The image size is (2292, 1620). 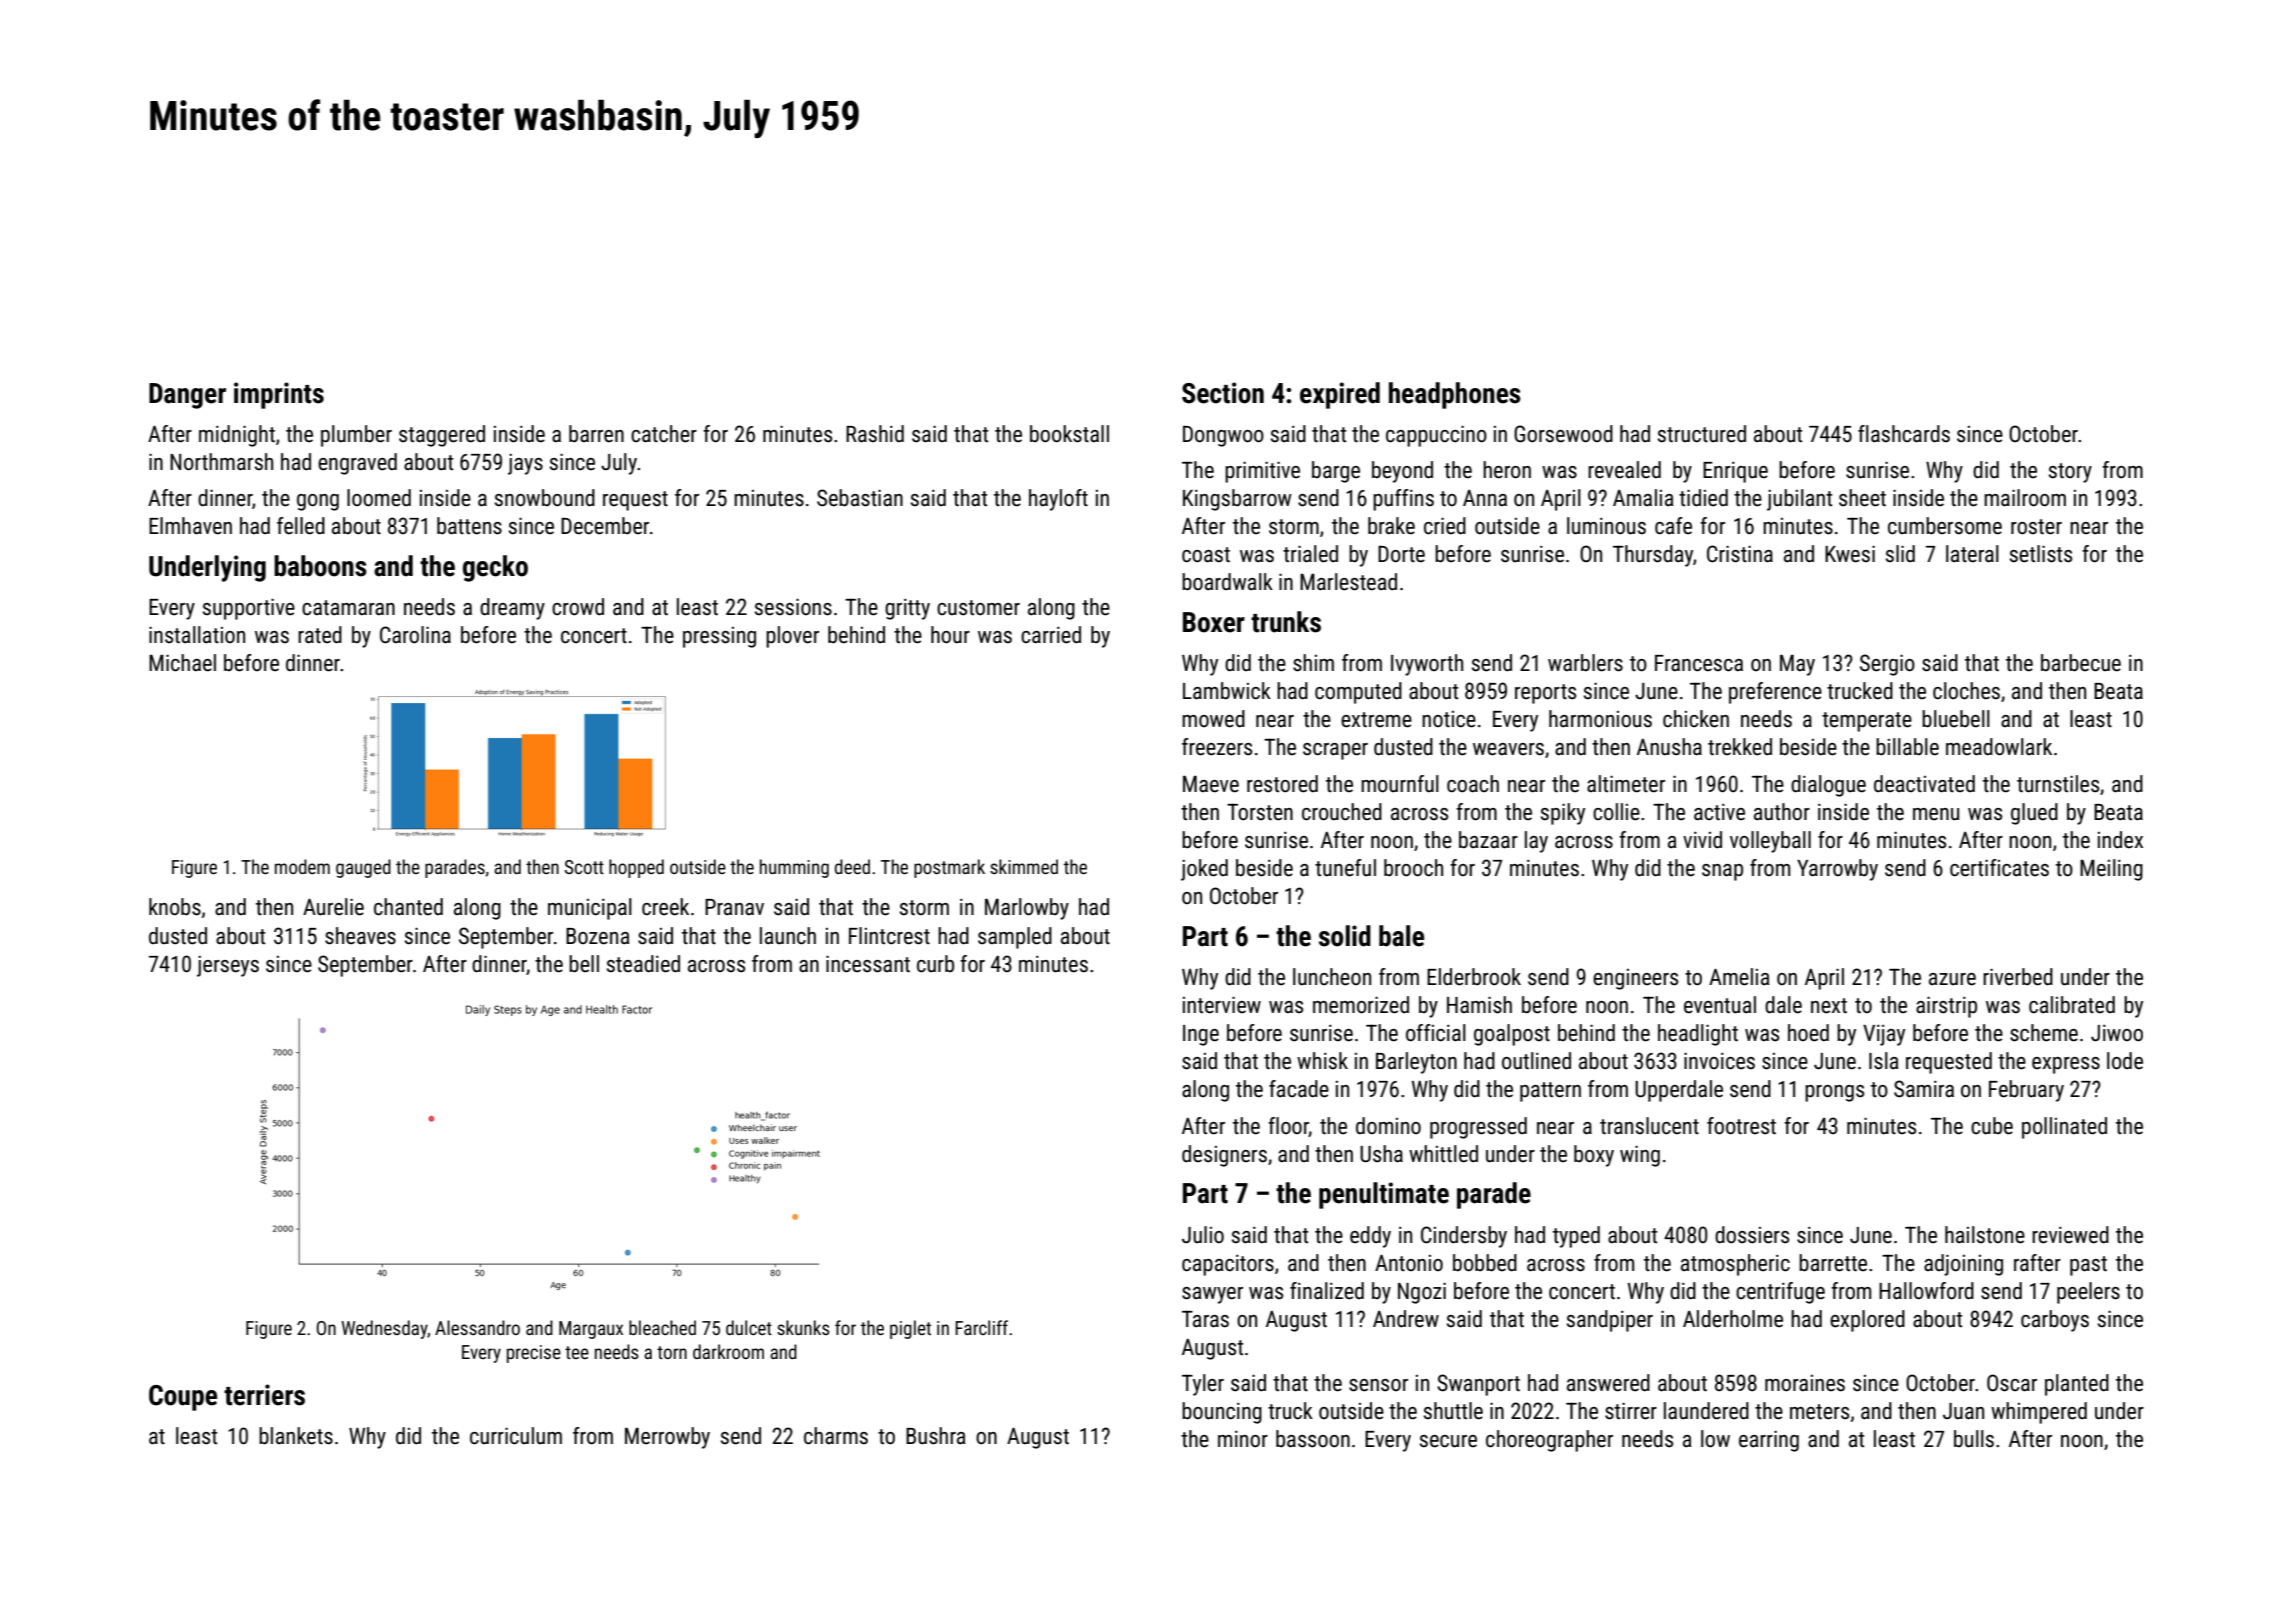 I want to click on jerseys, so click(x=228, y=966).
